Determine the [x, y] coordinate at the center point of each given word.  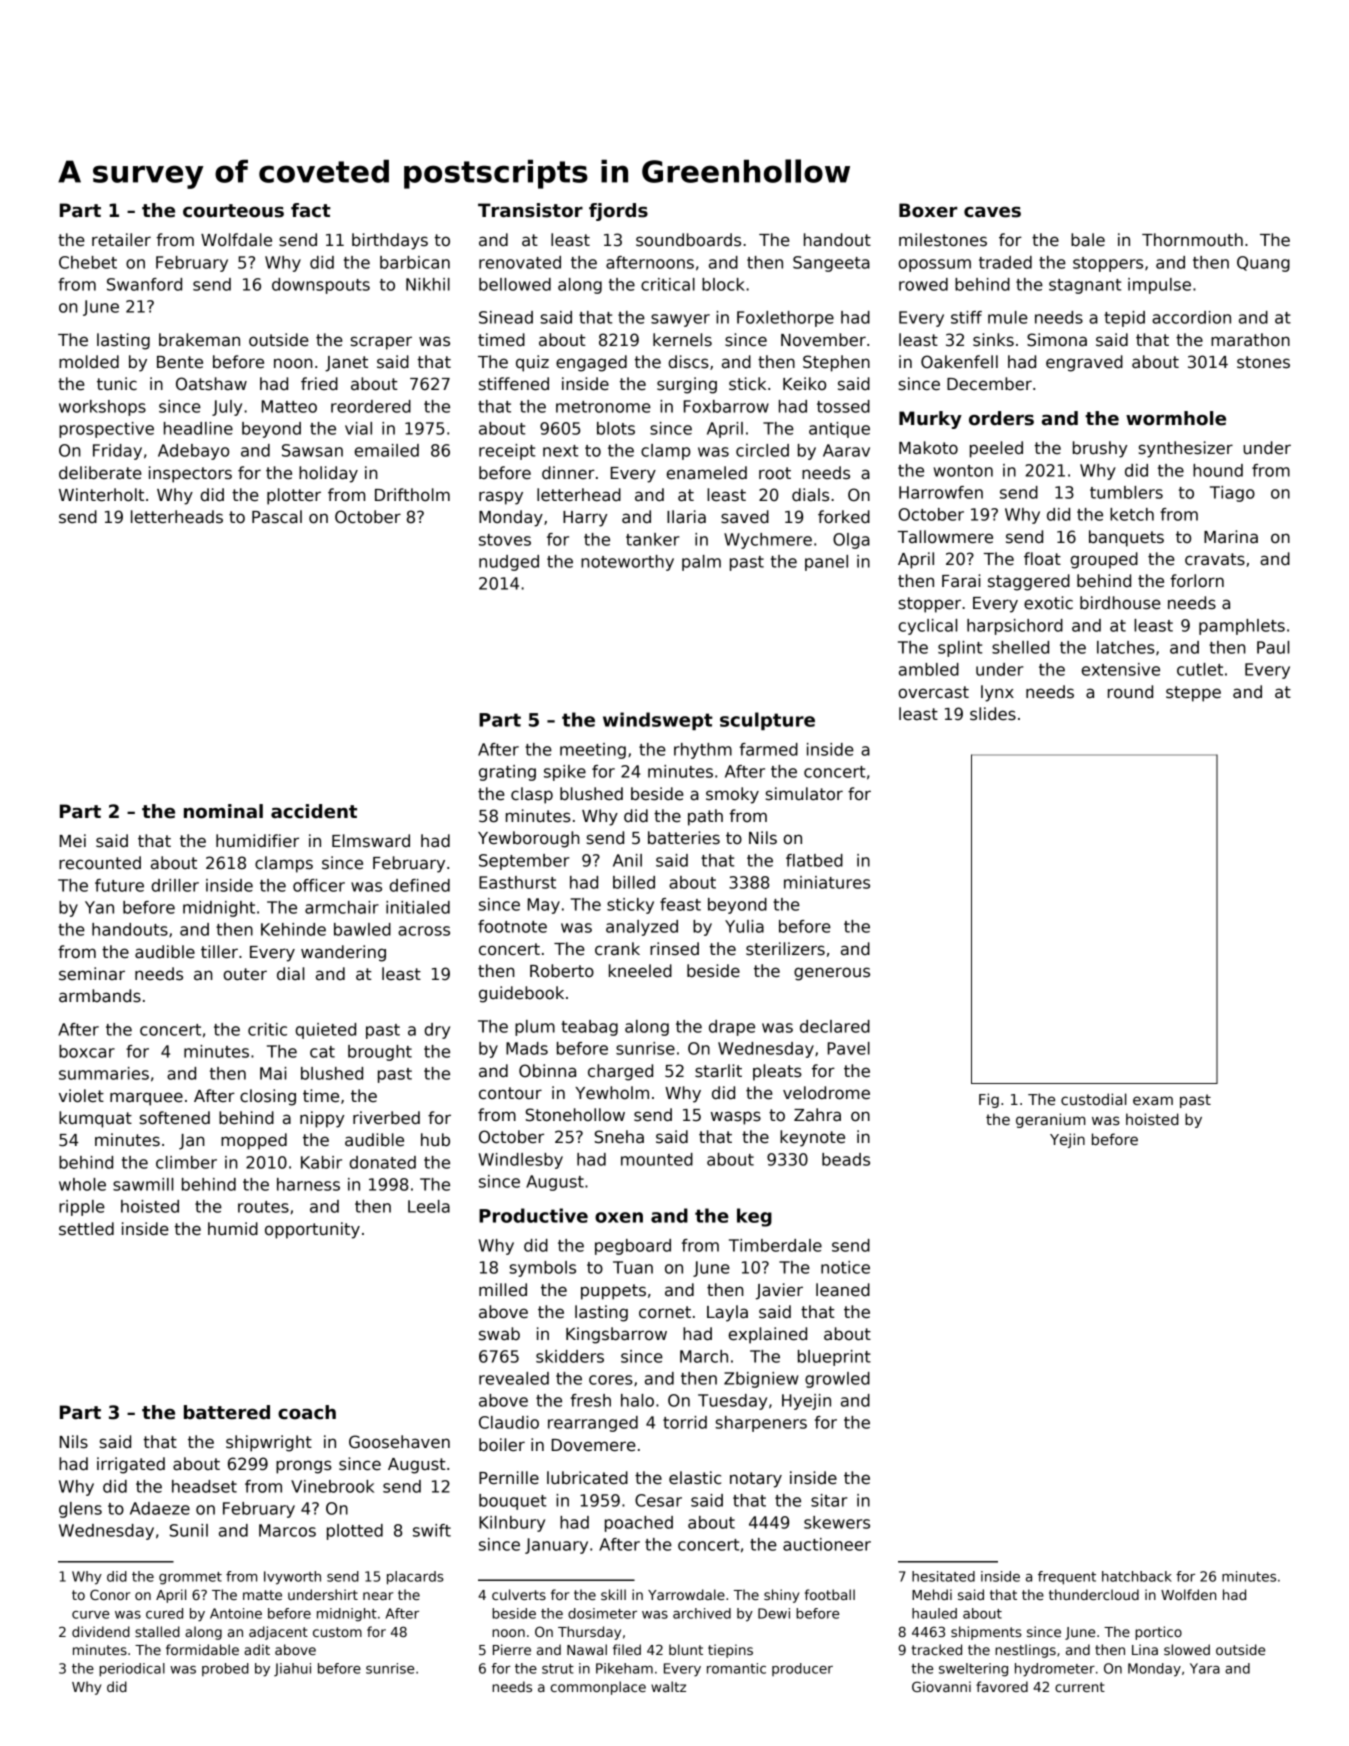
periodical [132, 1670]
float [1042, 559]
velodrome [826, 1093]
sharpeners [761, 1424]
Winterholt [101, 495]
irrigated [131, 1465]
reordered [371, 406]
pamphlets [1242, 627]
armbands [100, 996]
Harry [585, 519]
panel [826, 563]
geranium [1050, 1120]
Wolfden [1188, 1594]
